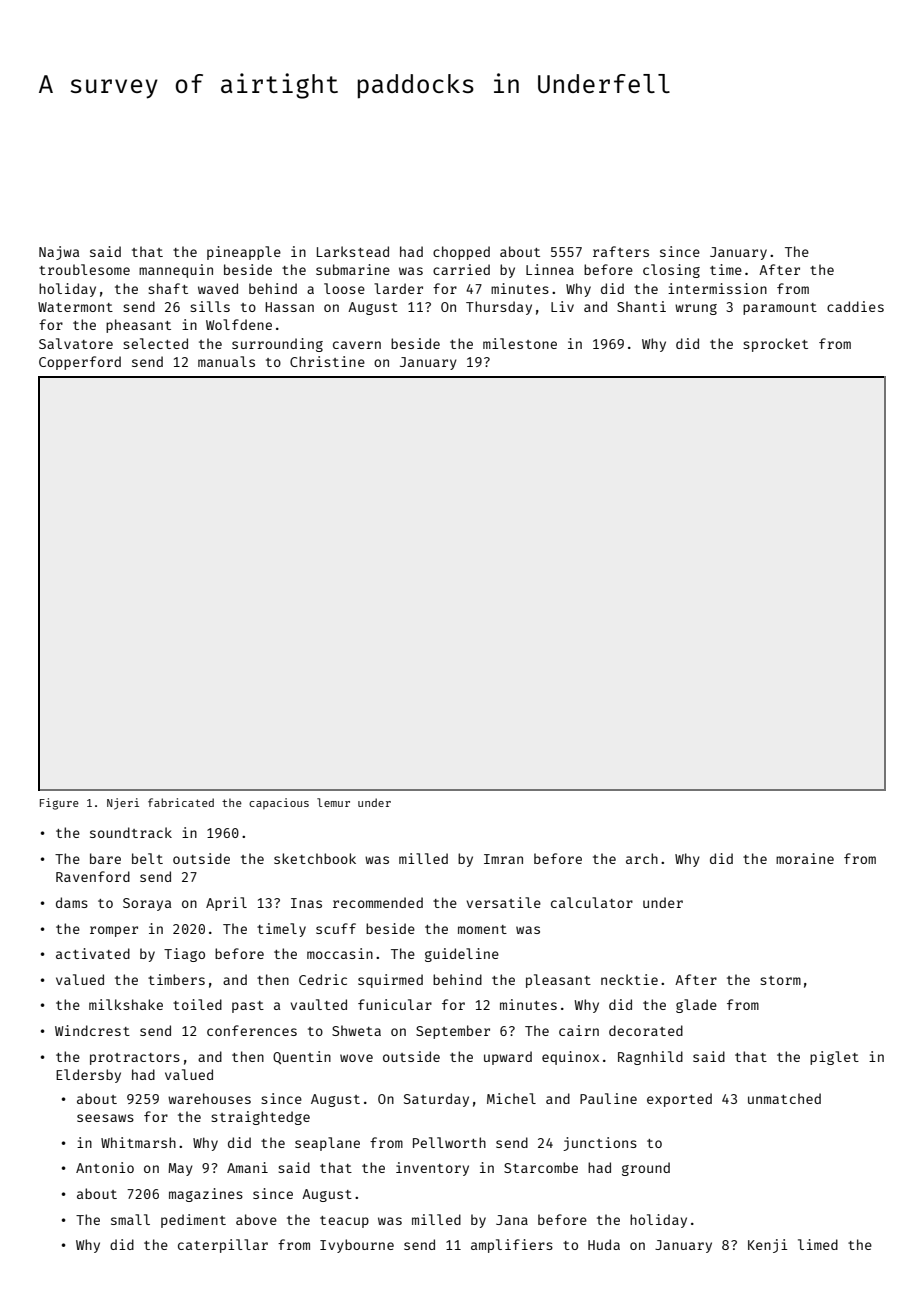  What do you see at coordinates (805, 858) in the screenshot?
I see `moraine` at bounding box center [805, 858].
